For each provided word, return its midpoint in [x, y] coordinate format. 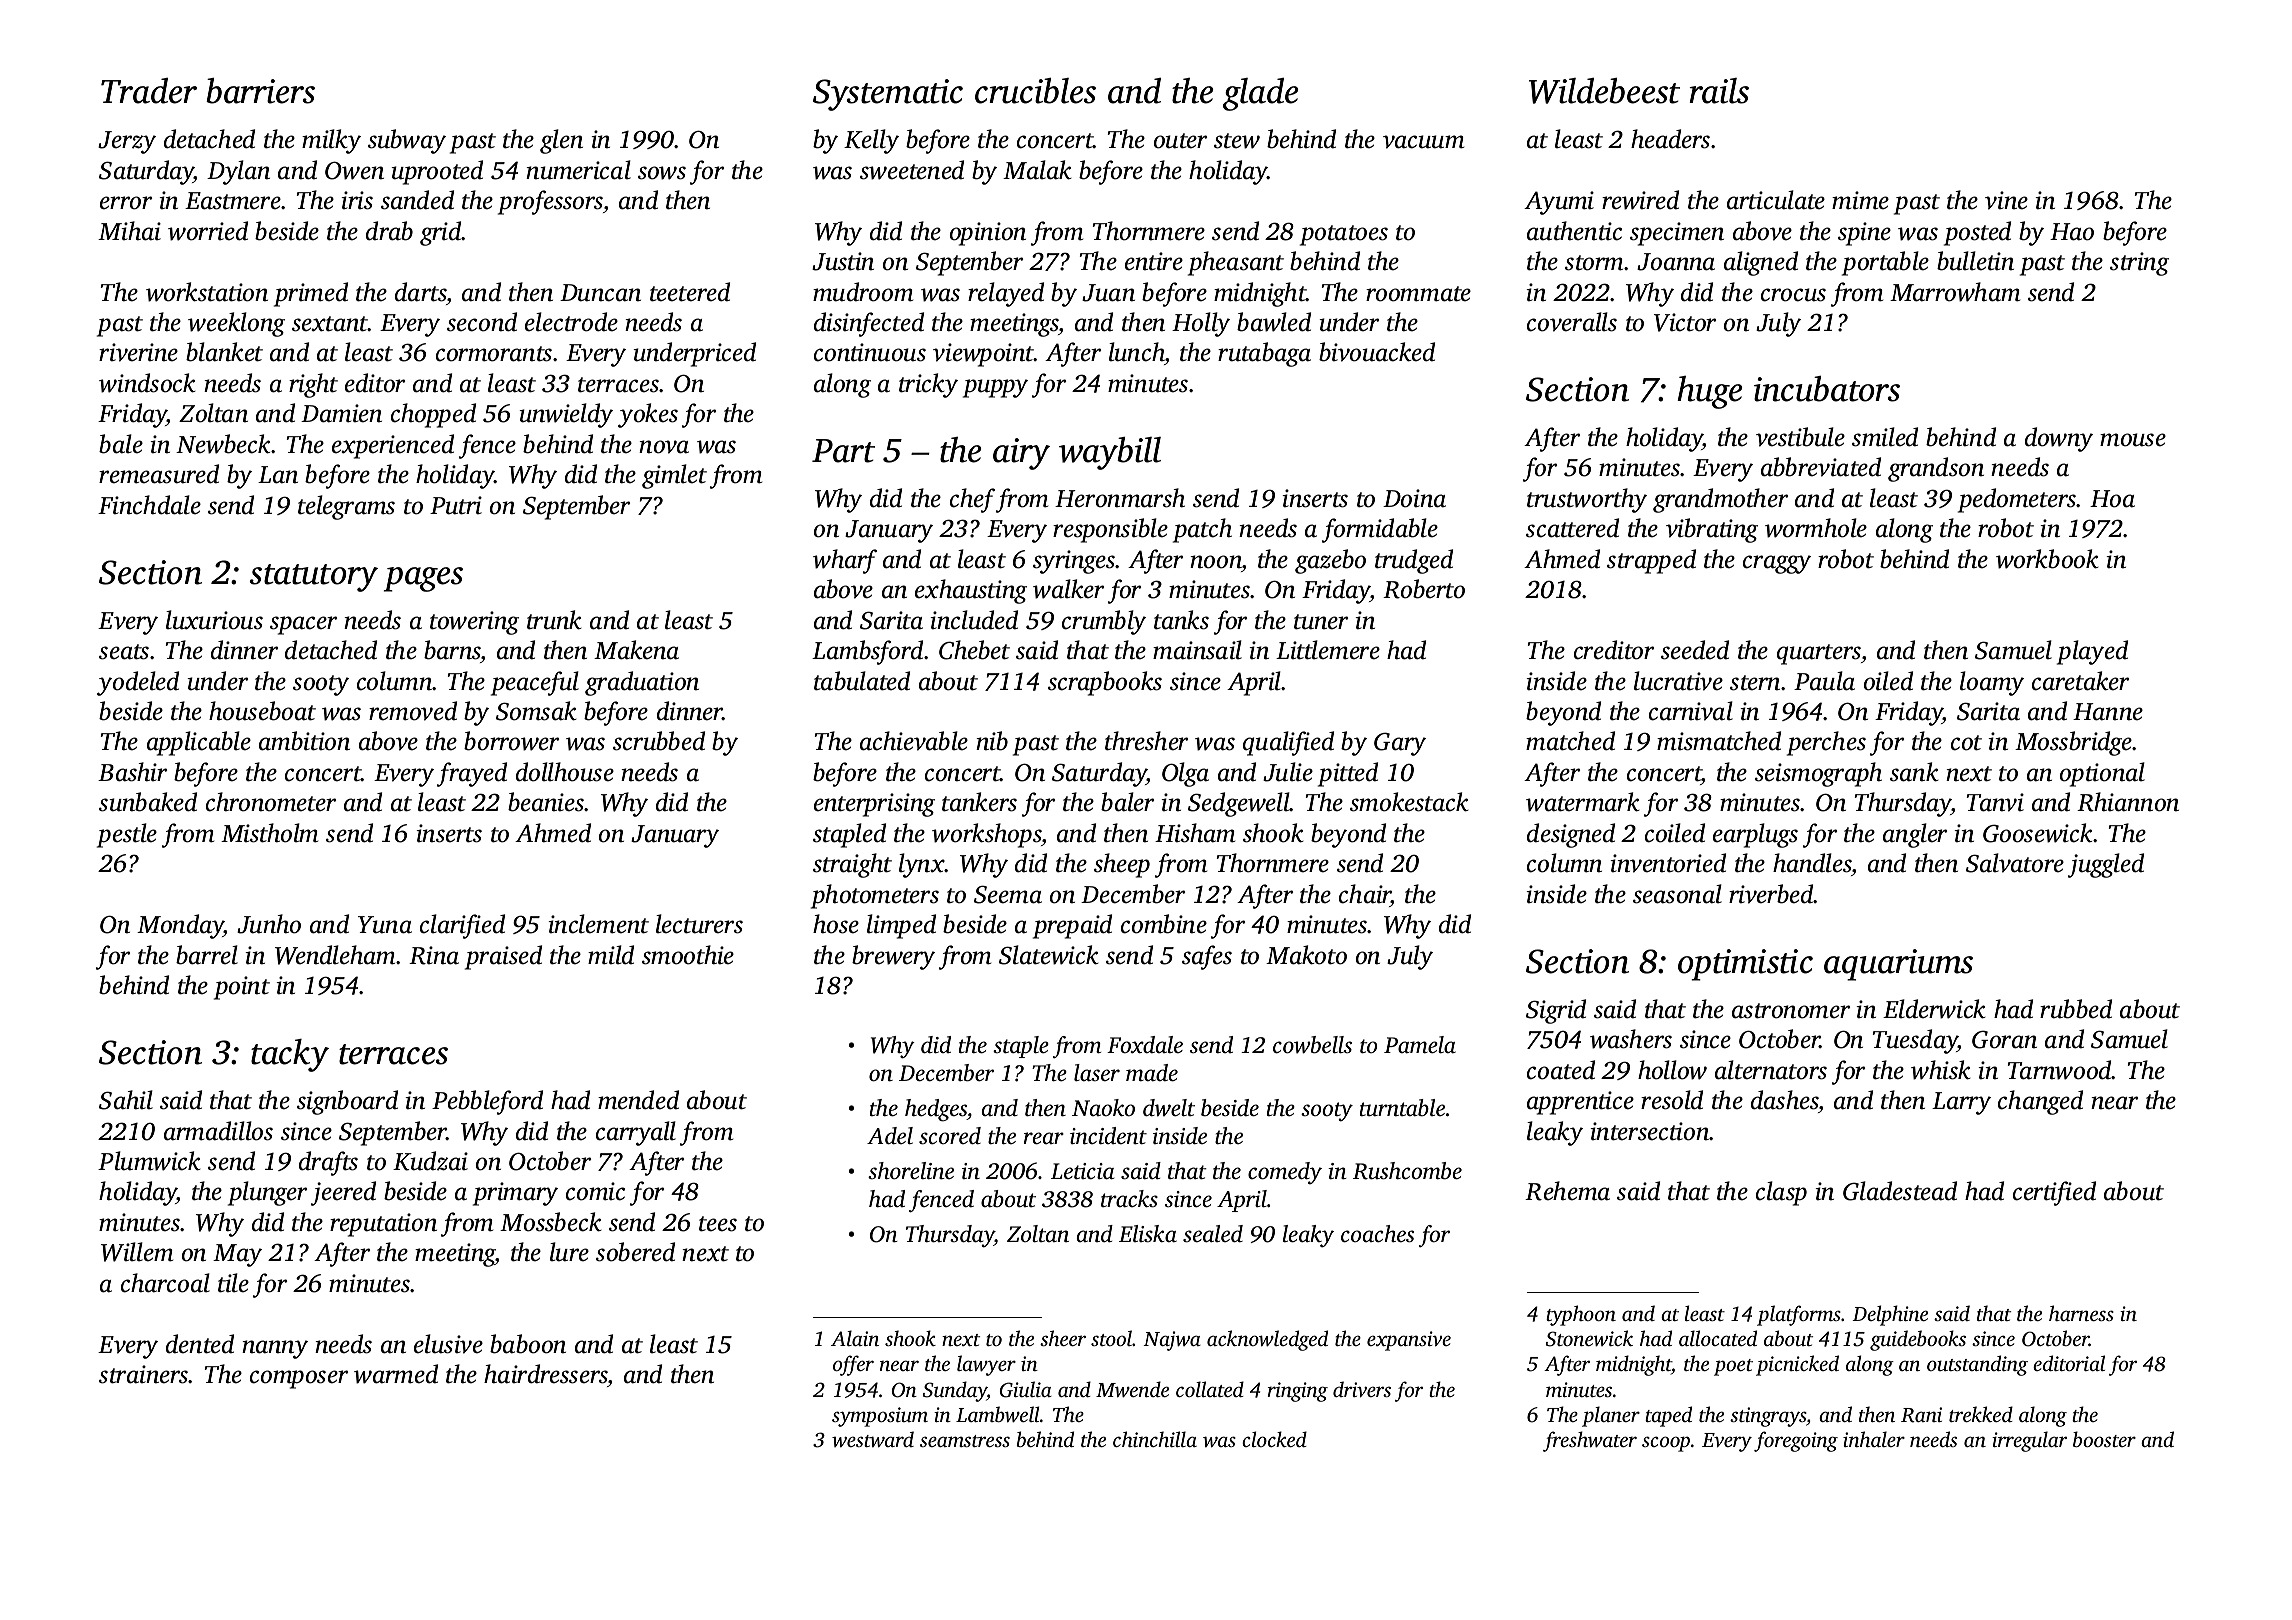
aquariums [1898, 965]
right [313, 385]
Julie [1288, 772]
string [2139, 264]
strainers [144, 1374]
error [126, 203]
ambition [304, 741]
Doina [1414, 498]
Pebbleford [487, 1102]
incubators [1827, 389]
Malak [1037, 170]
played [2092, 652]
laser [1097, 1072]
